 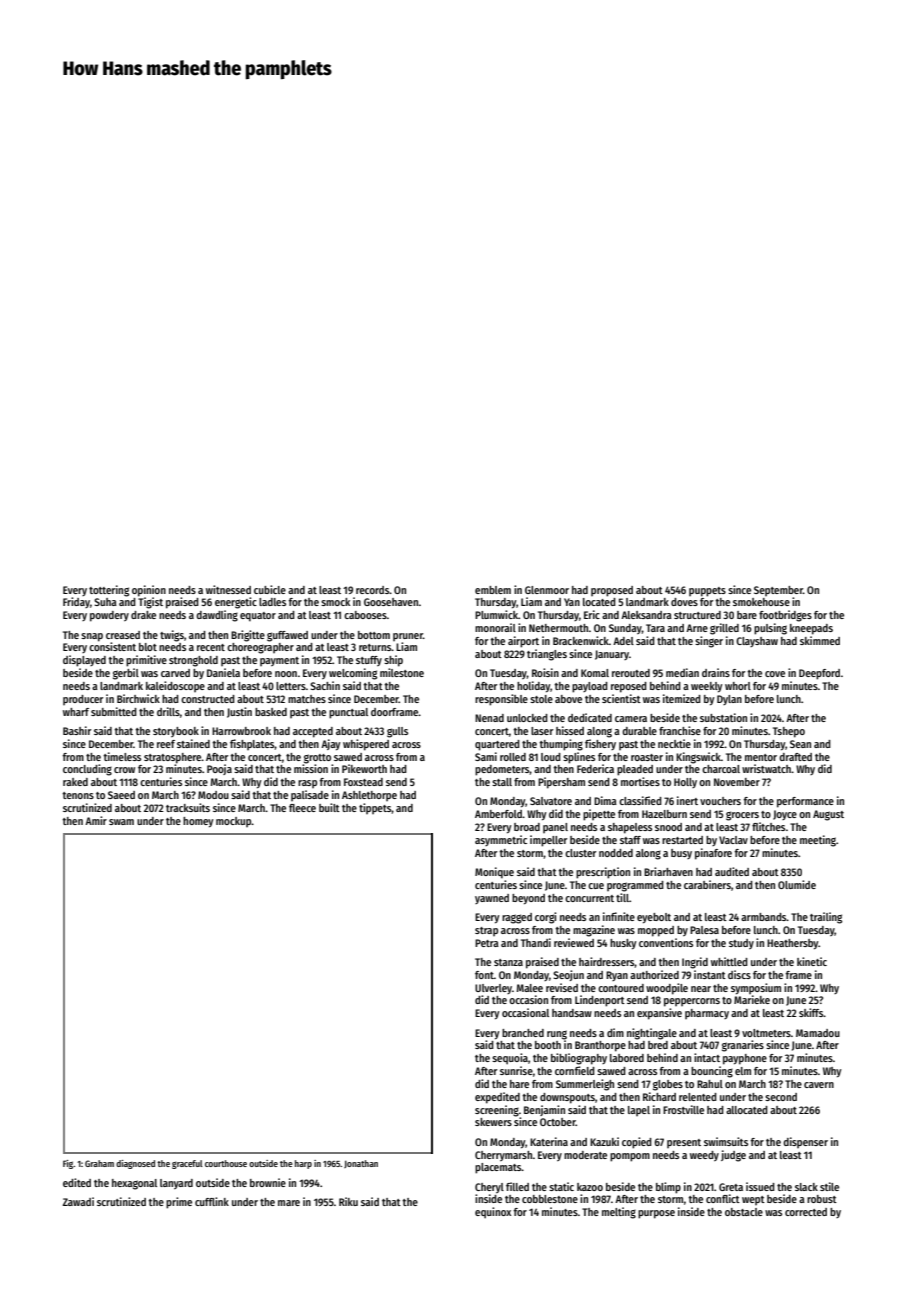 What do you see at coordinates (768, 826) in the screenshot?
I see `flitches` at bounding box center [768, 826].
